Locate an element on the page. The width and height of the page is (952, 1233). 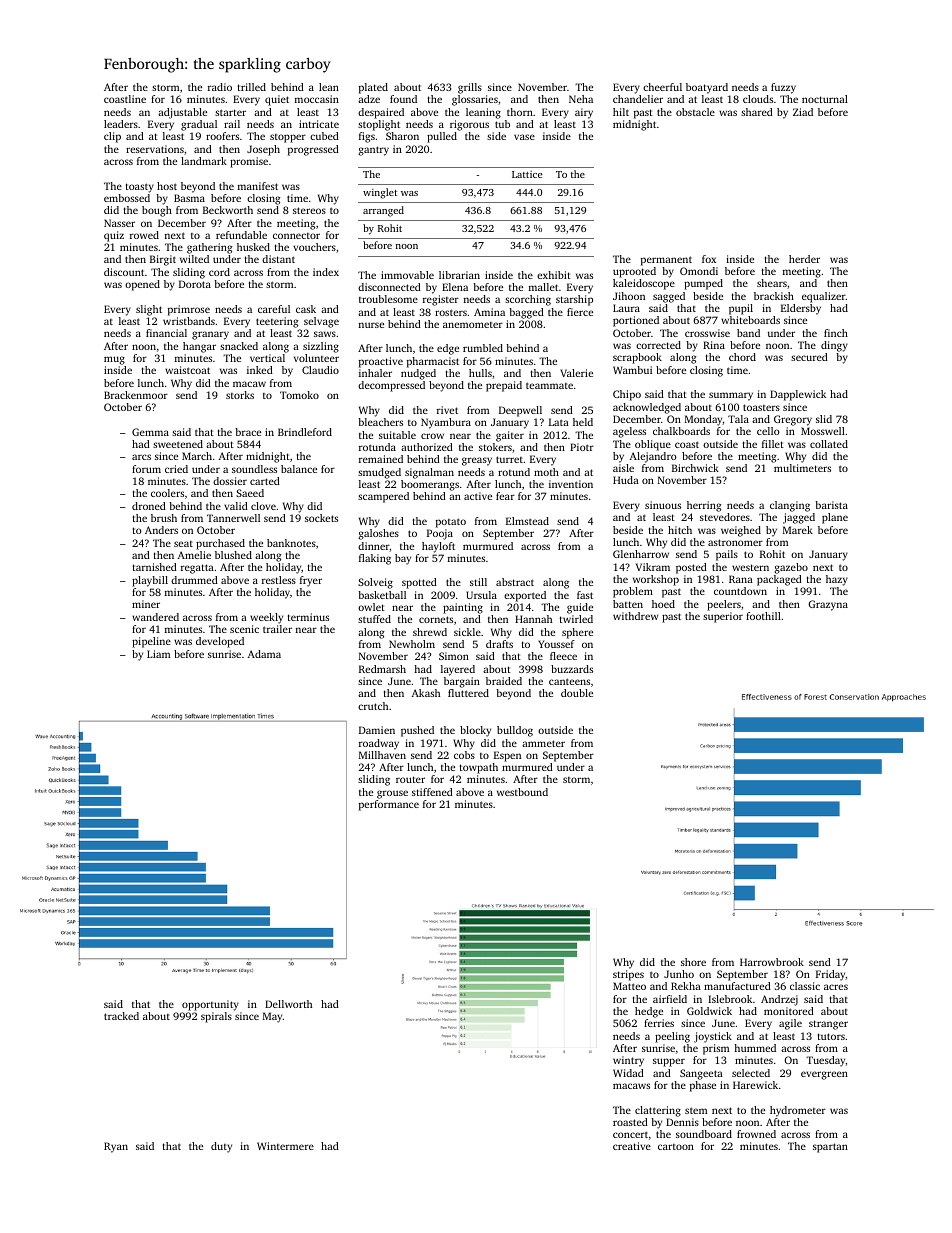
Liam is located at coordinates (158, 654).
